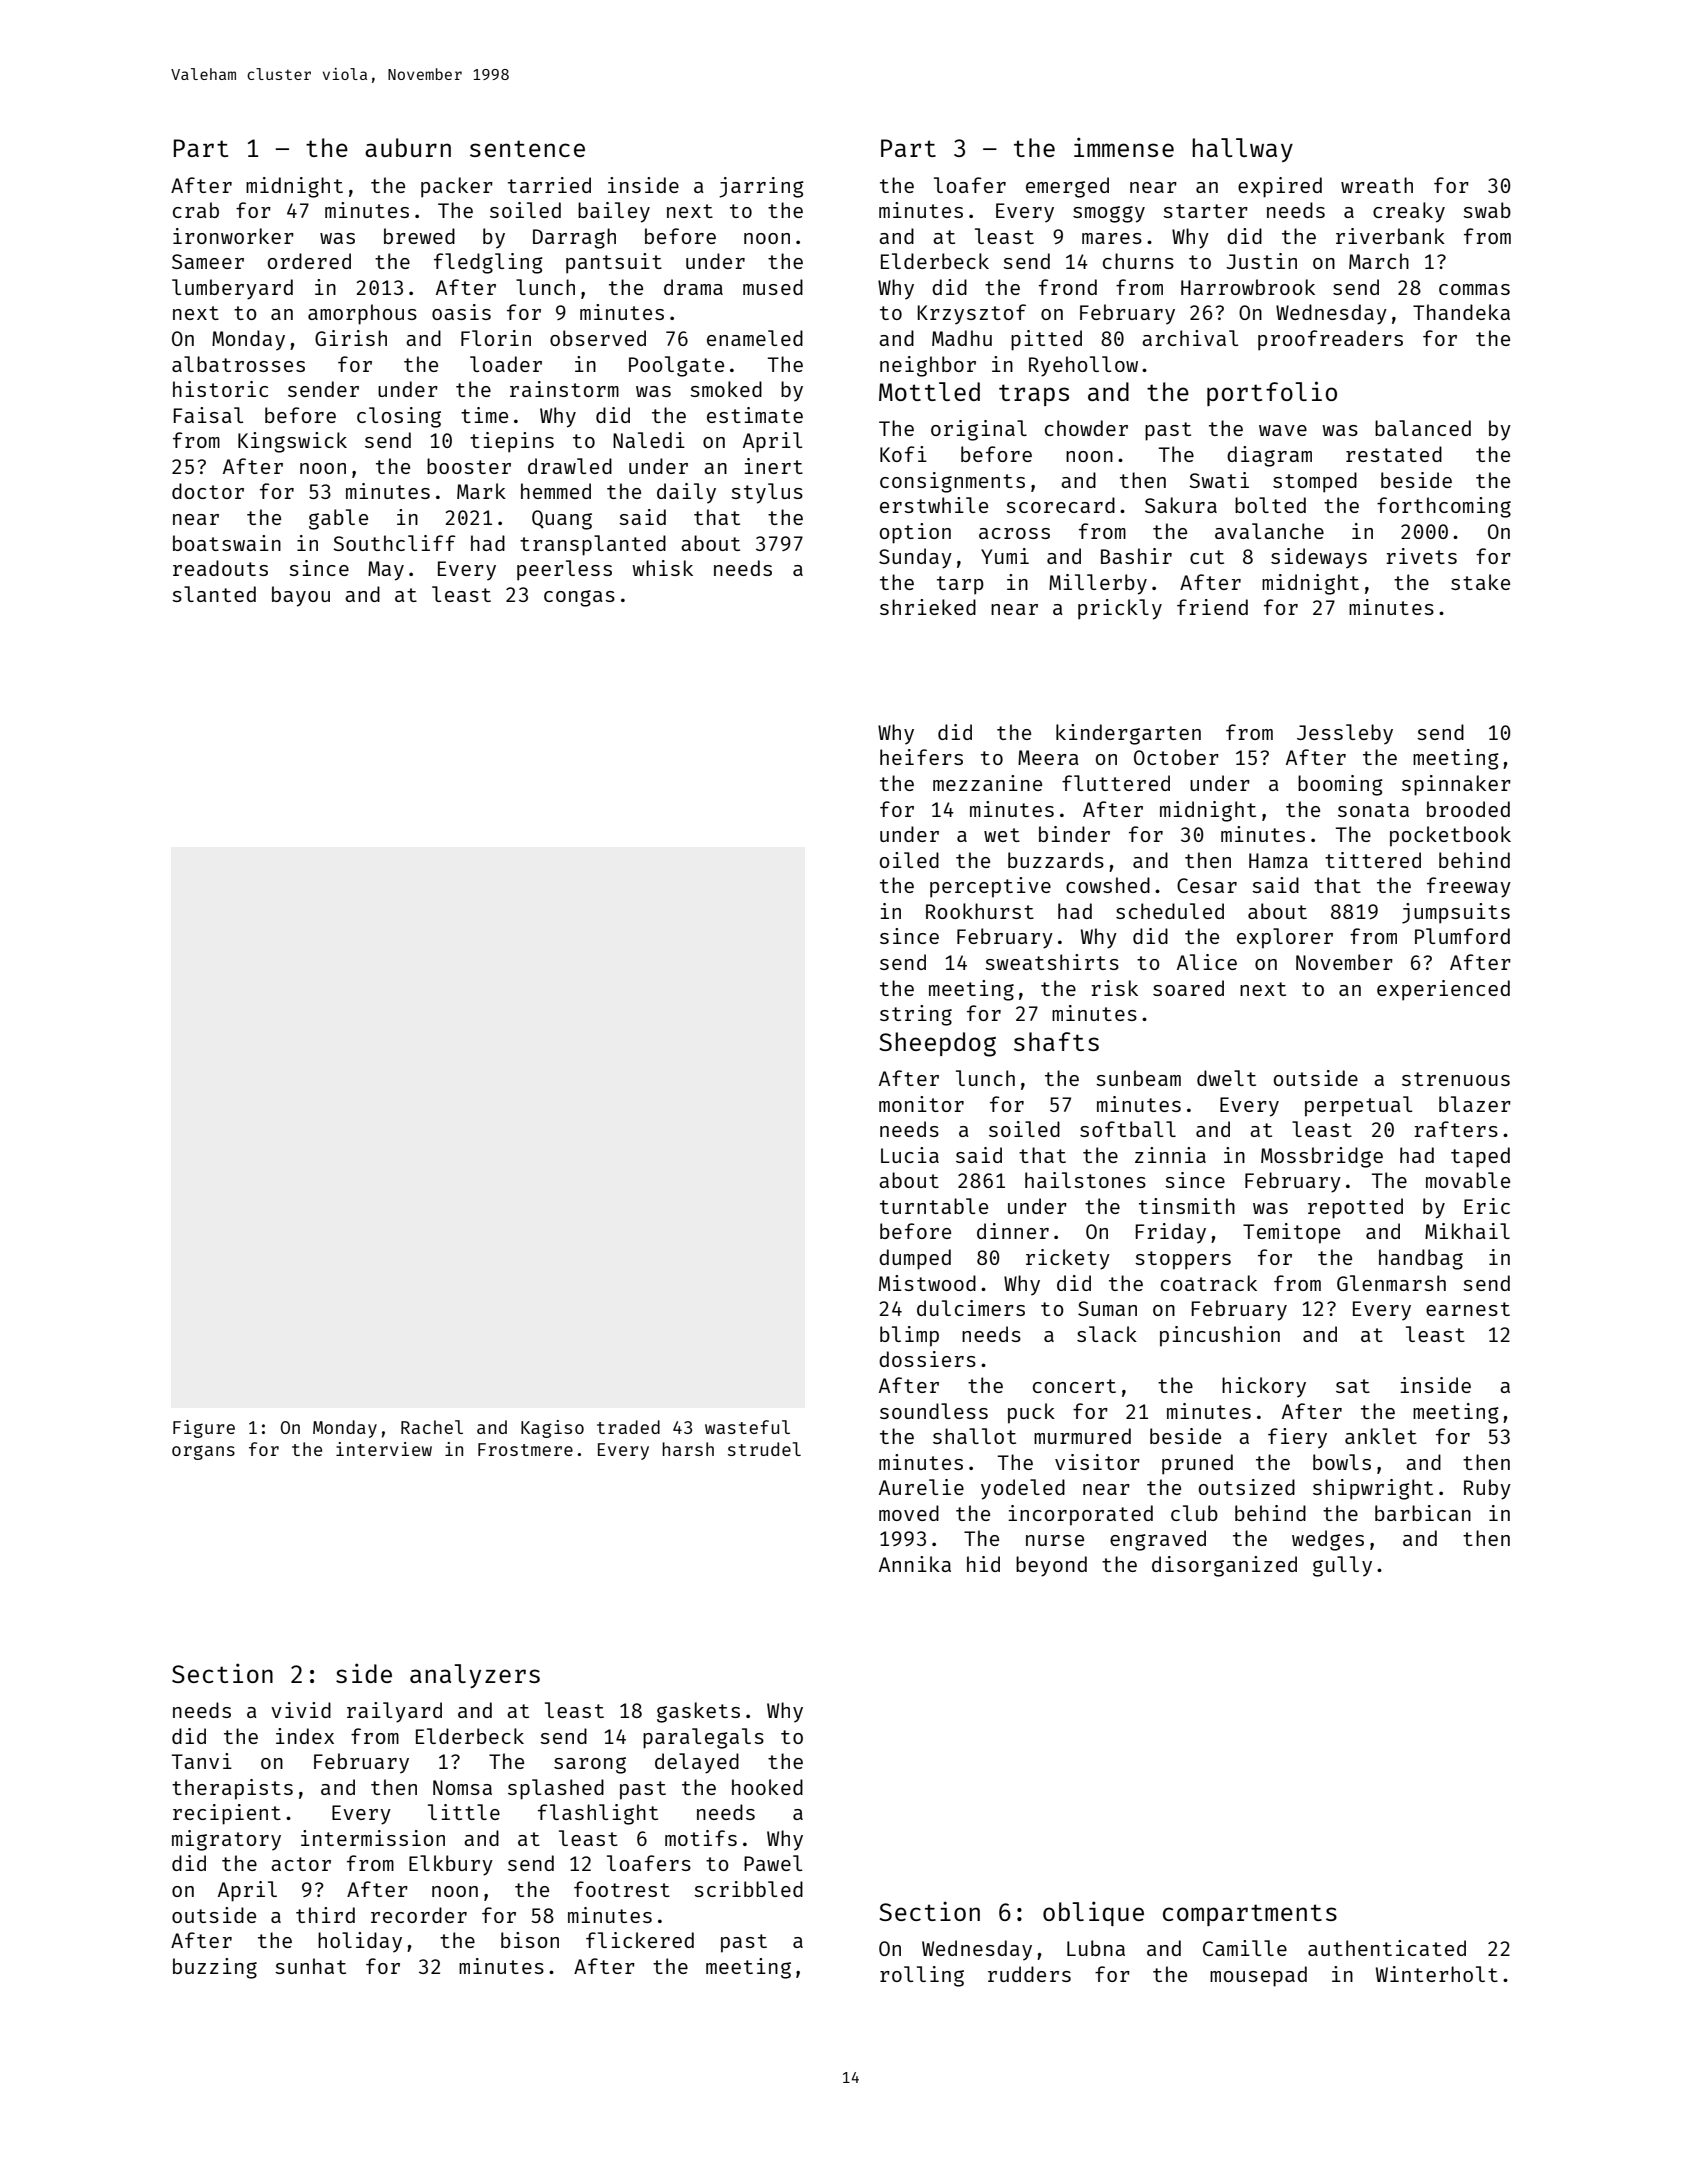 The height and width of the screenshot is (2178, 1683). What do you see at coordinates (773, 1863) in the screenshot?
I see `Pawel` at bounding box center [773, 1863].
